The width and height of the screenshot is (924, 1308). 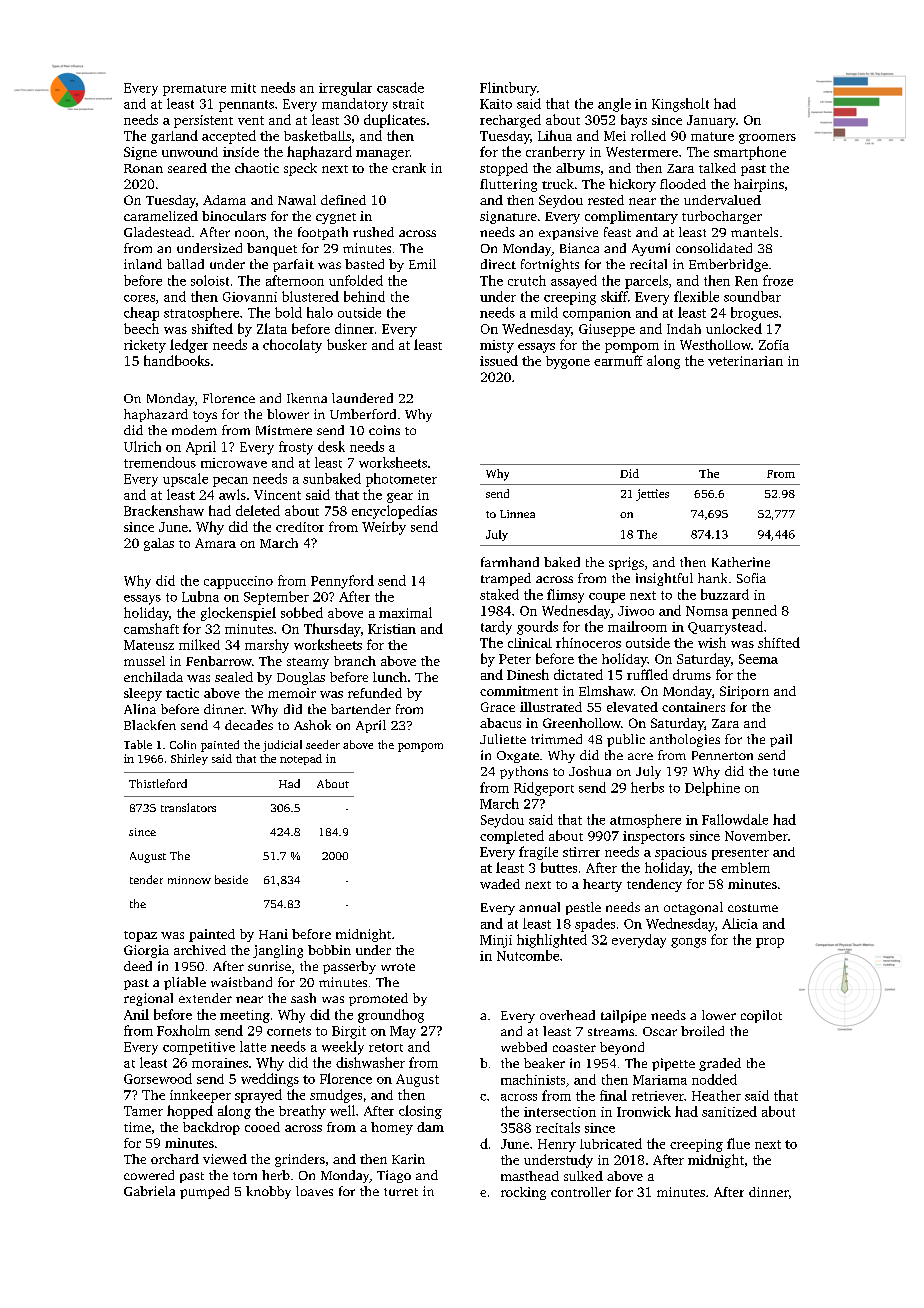 What do you see at coordinates (356, 280) in the screenshot?
I see `unfolded` at bounding box center [356, 280].
